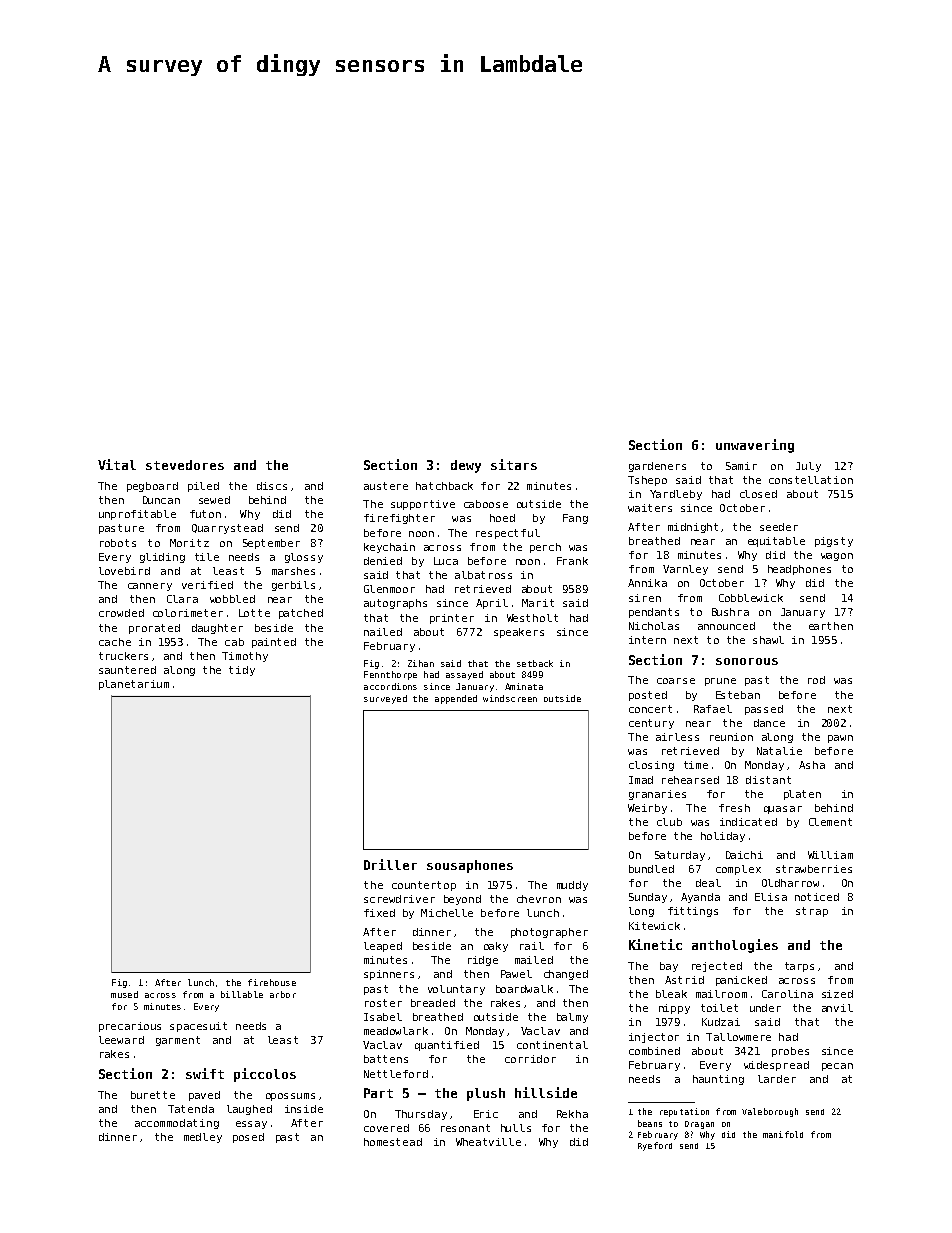 Image resolution: width=952 pixels, height=1233 pixels. Describe the element at coordinates (755, 446) in the image. I see `unwavering` at that location.
